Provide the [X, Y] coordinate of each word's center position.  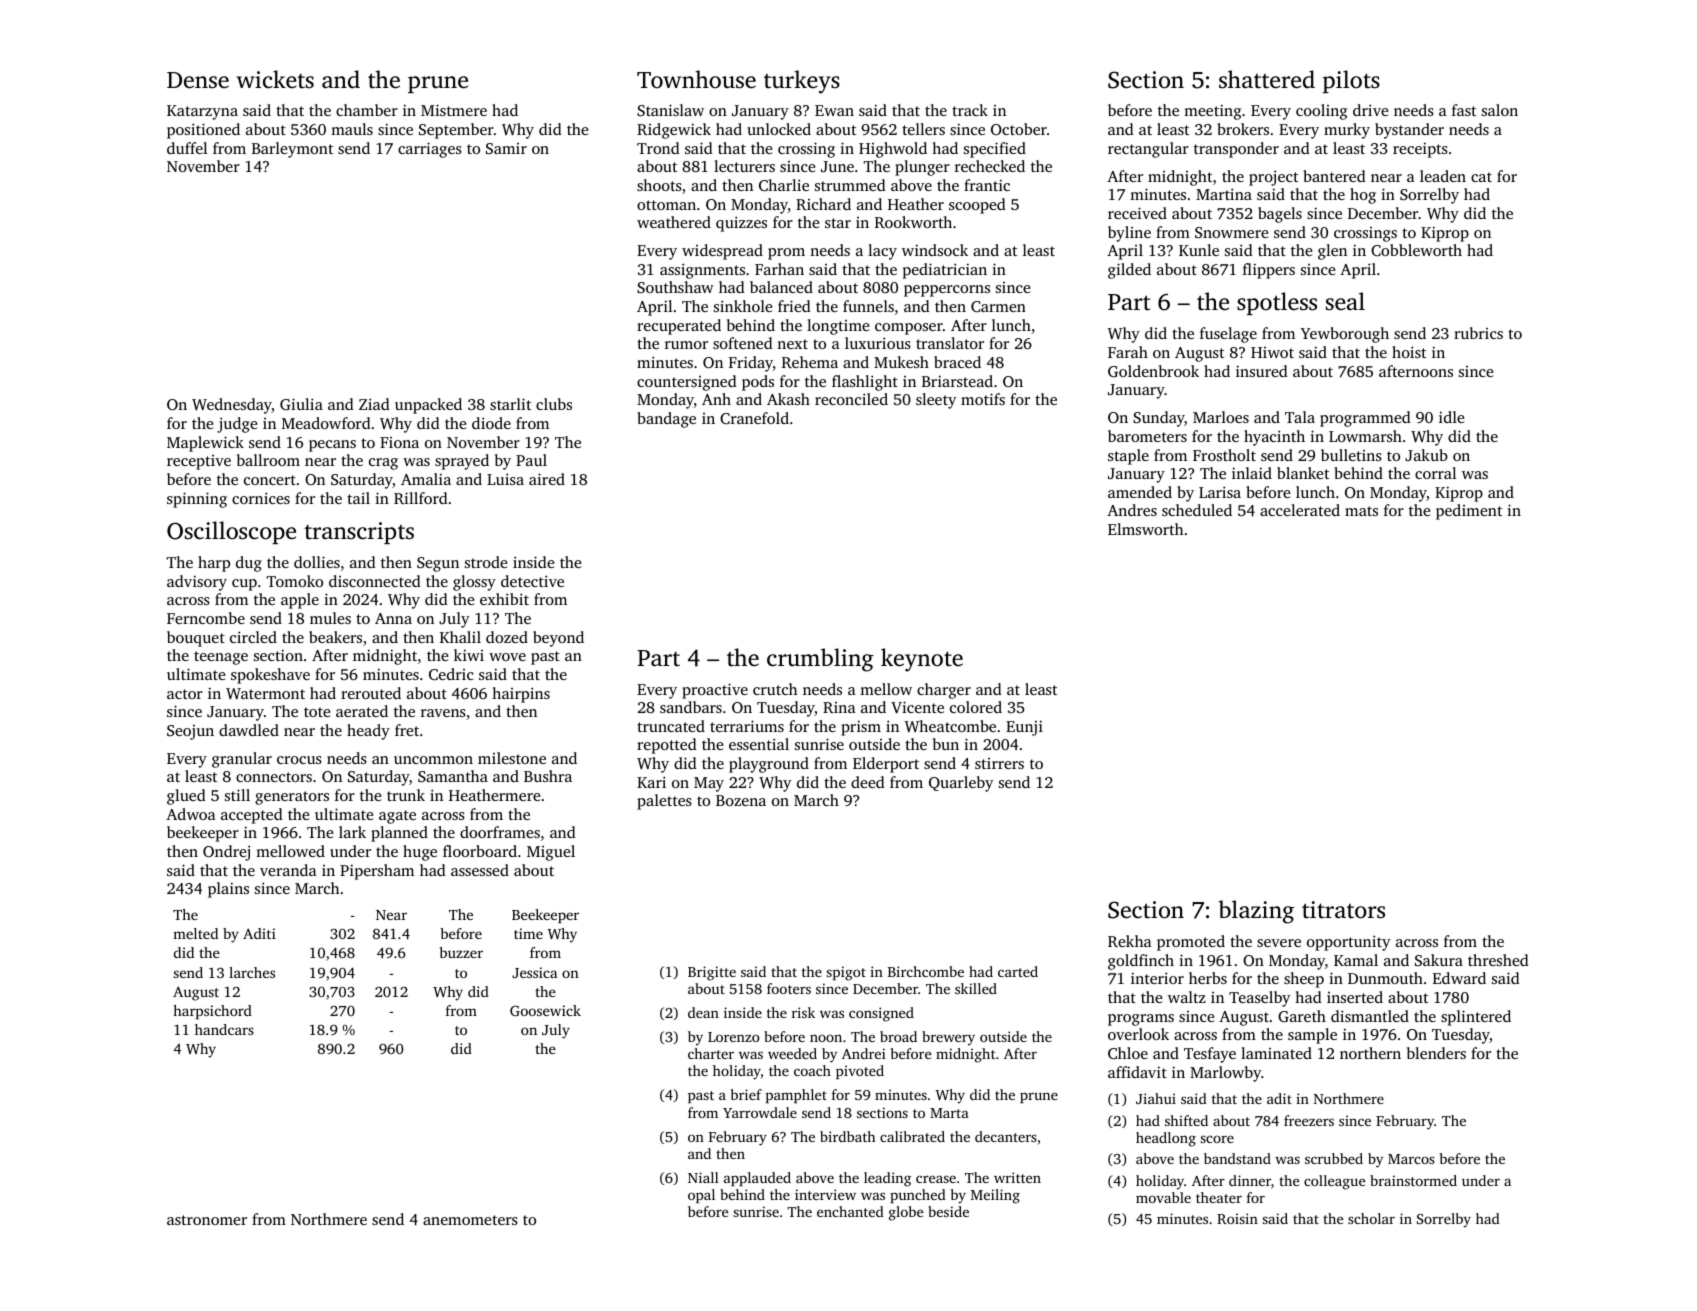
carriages [430, 150]
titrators [1343, 910]
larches [252, 972]
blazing [1256, 912]
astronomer [207, 1220]
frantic [987, 185]
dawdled [249, 730]
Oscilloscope [231, 532]
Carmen [998, 306]
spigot [846, 973]
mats [1361, 511]
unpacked [428, 406]
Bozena [741, 800]
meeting [1212, 112]
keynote [922, 660]
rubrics [1478, 333]
